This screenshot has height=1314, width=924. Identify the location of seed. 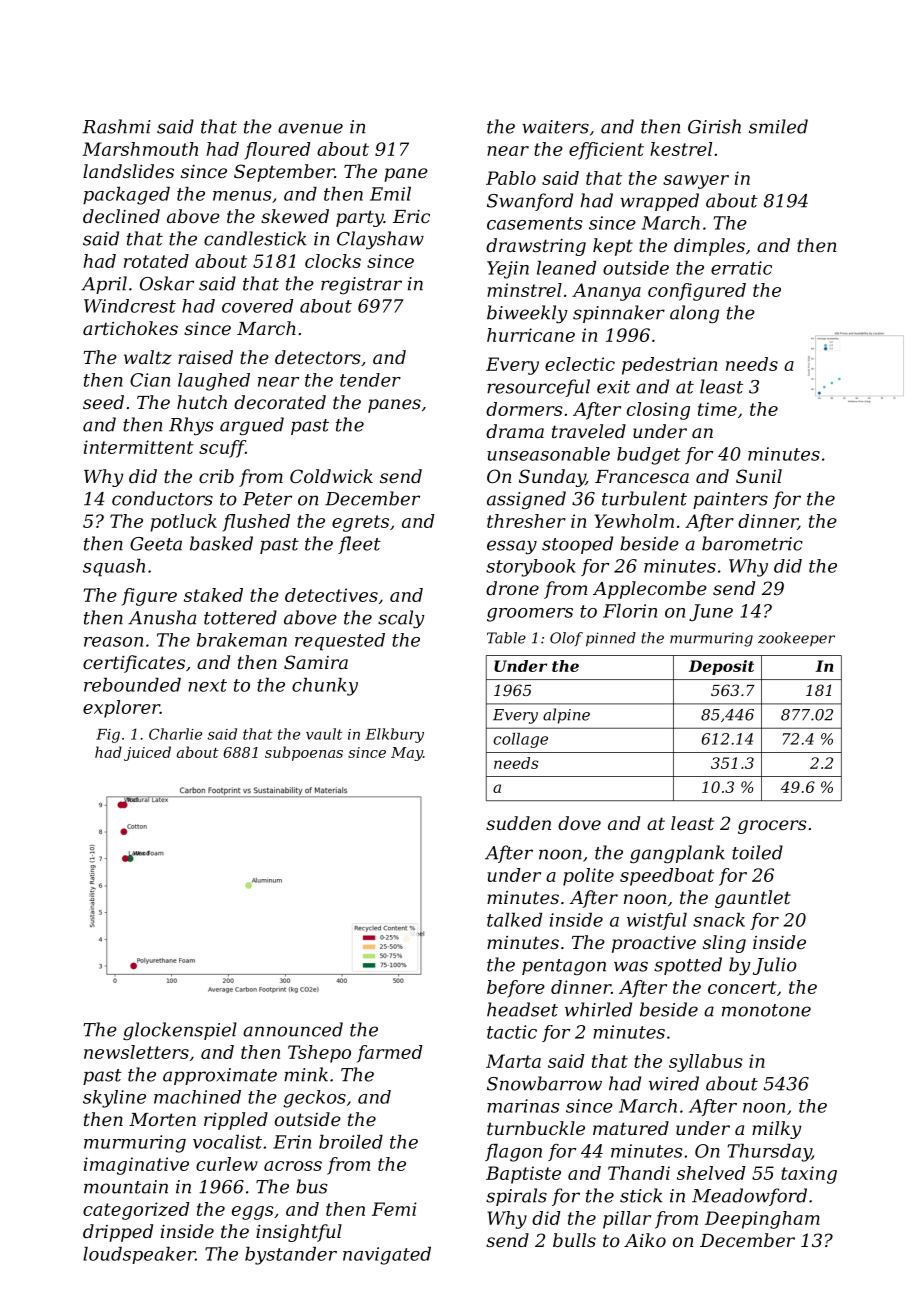
(103, 402).
